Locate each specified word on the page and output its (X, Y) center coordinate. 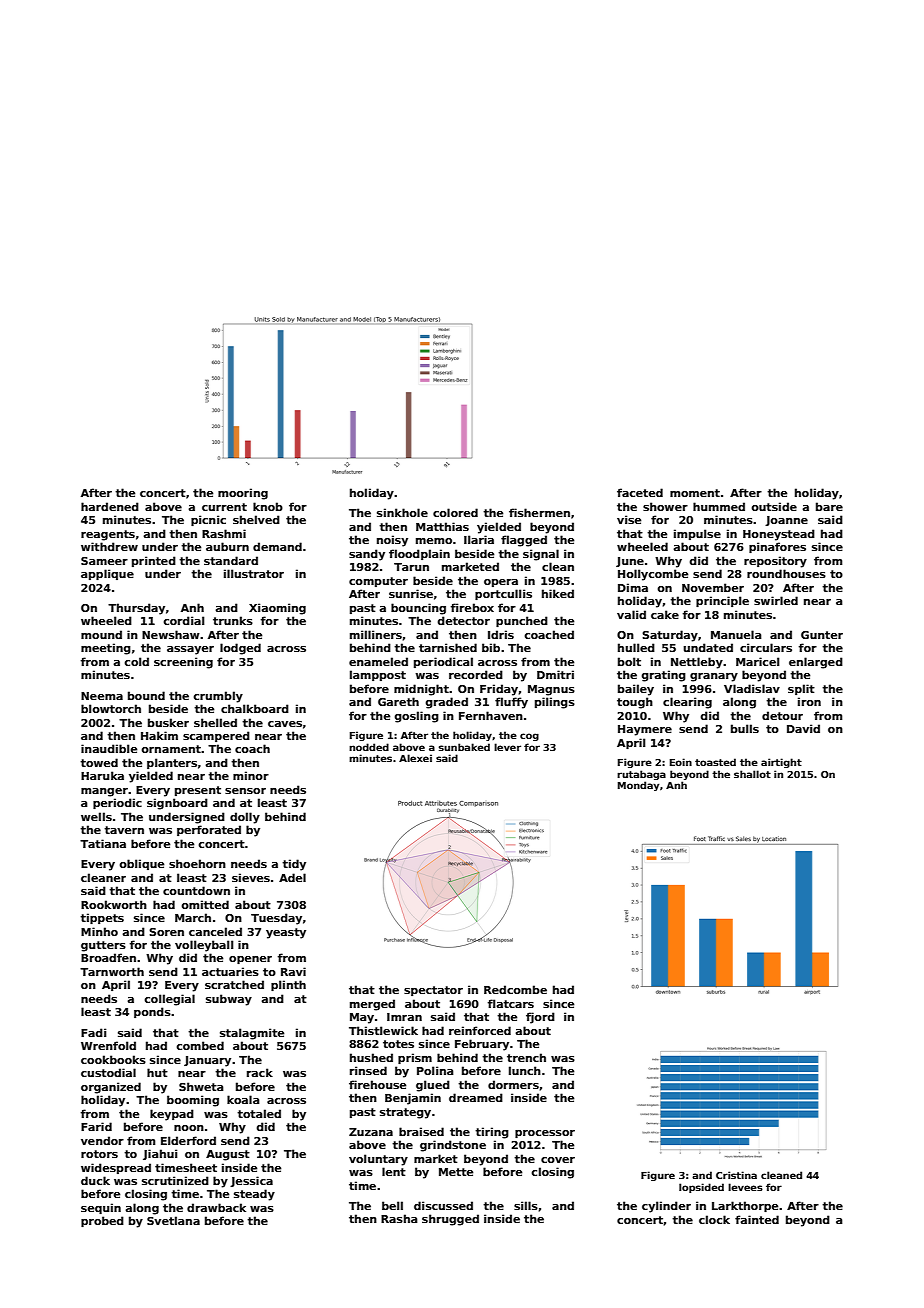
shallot (752, 774)
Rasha (399, 1218)
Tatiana (103, 843)
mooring (243, 494)
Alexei (415, 758)
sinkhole (402, 512)
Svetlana (173, 1220)
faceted (640, 492)
